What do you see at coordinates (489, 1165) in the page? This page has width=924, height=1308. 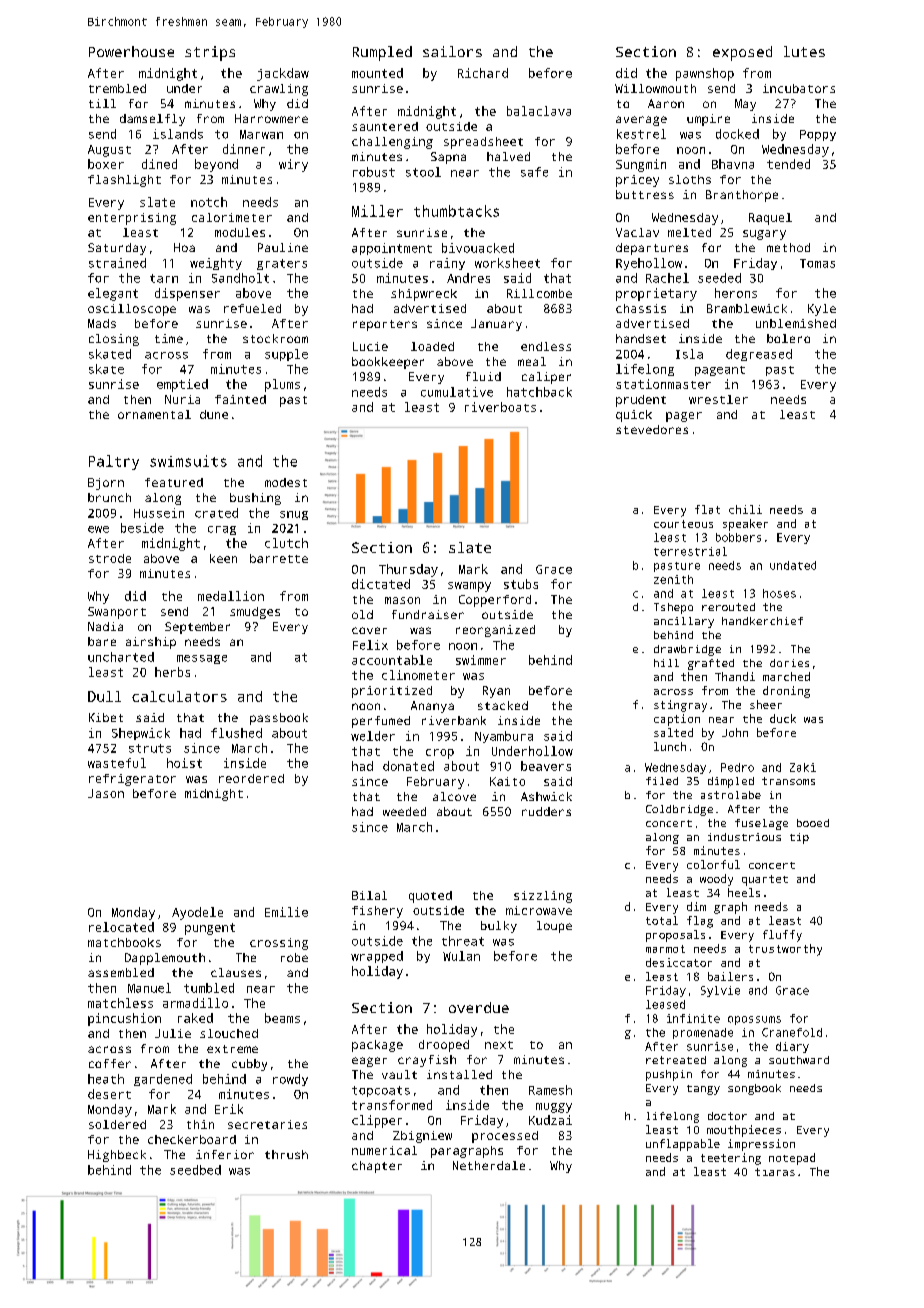 I see `Netherdale` at bounding box center [489, 1165].
